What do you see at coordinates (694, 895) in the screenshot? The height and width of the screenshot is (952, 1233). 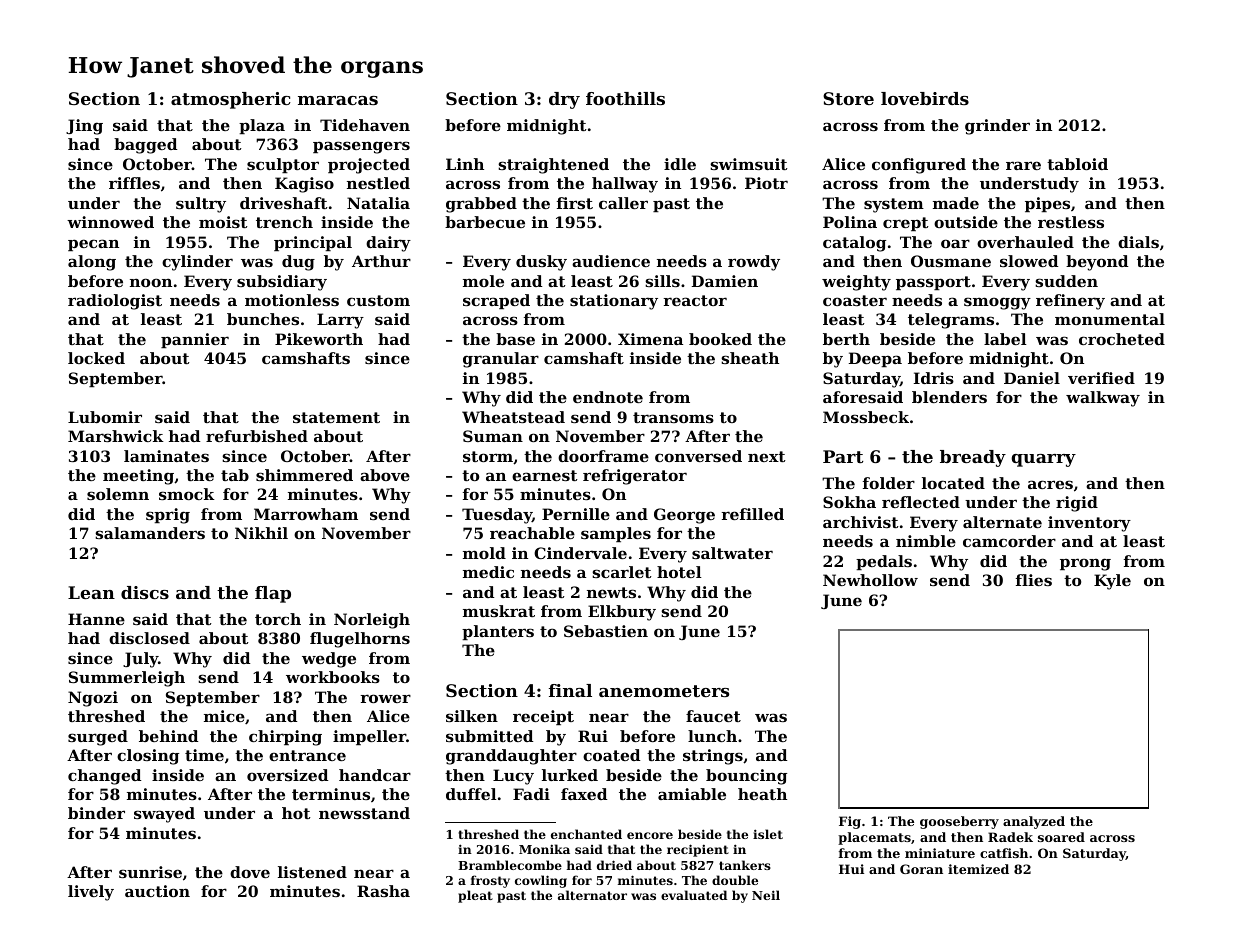 I see `evaluated` at bounding box center [694, 895].
